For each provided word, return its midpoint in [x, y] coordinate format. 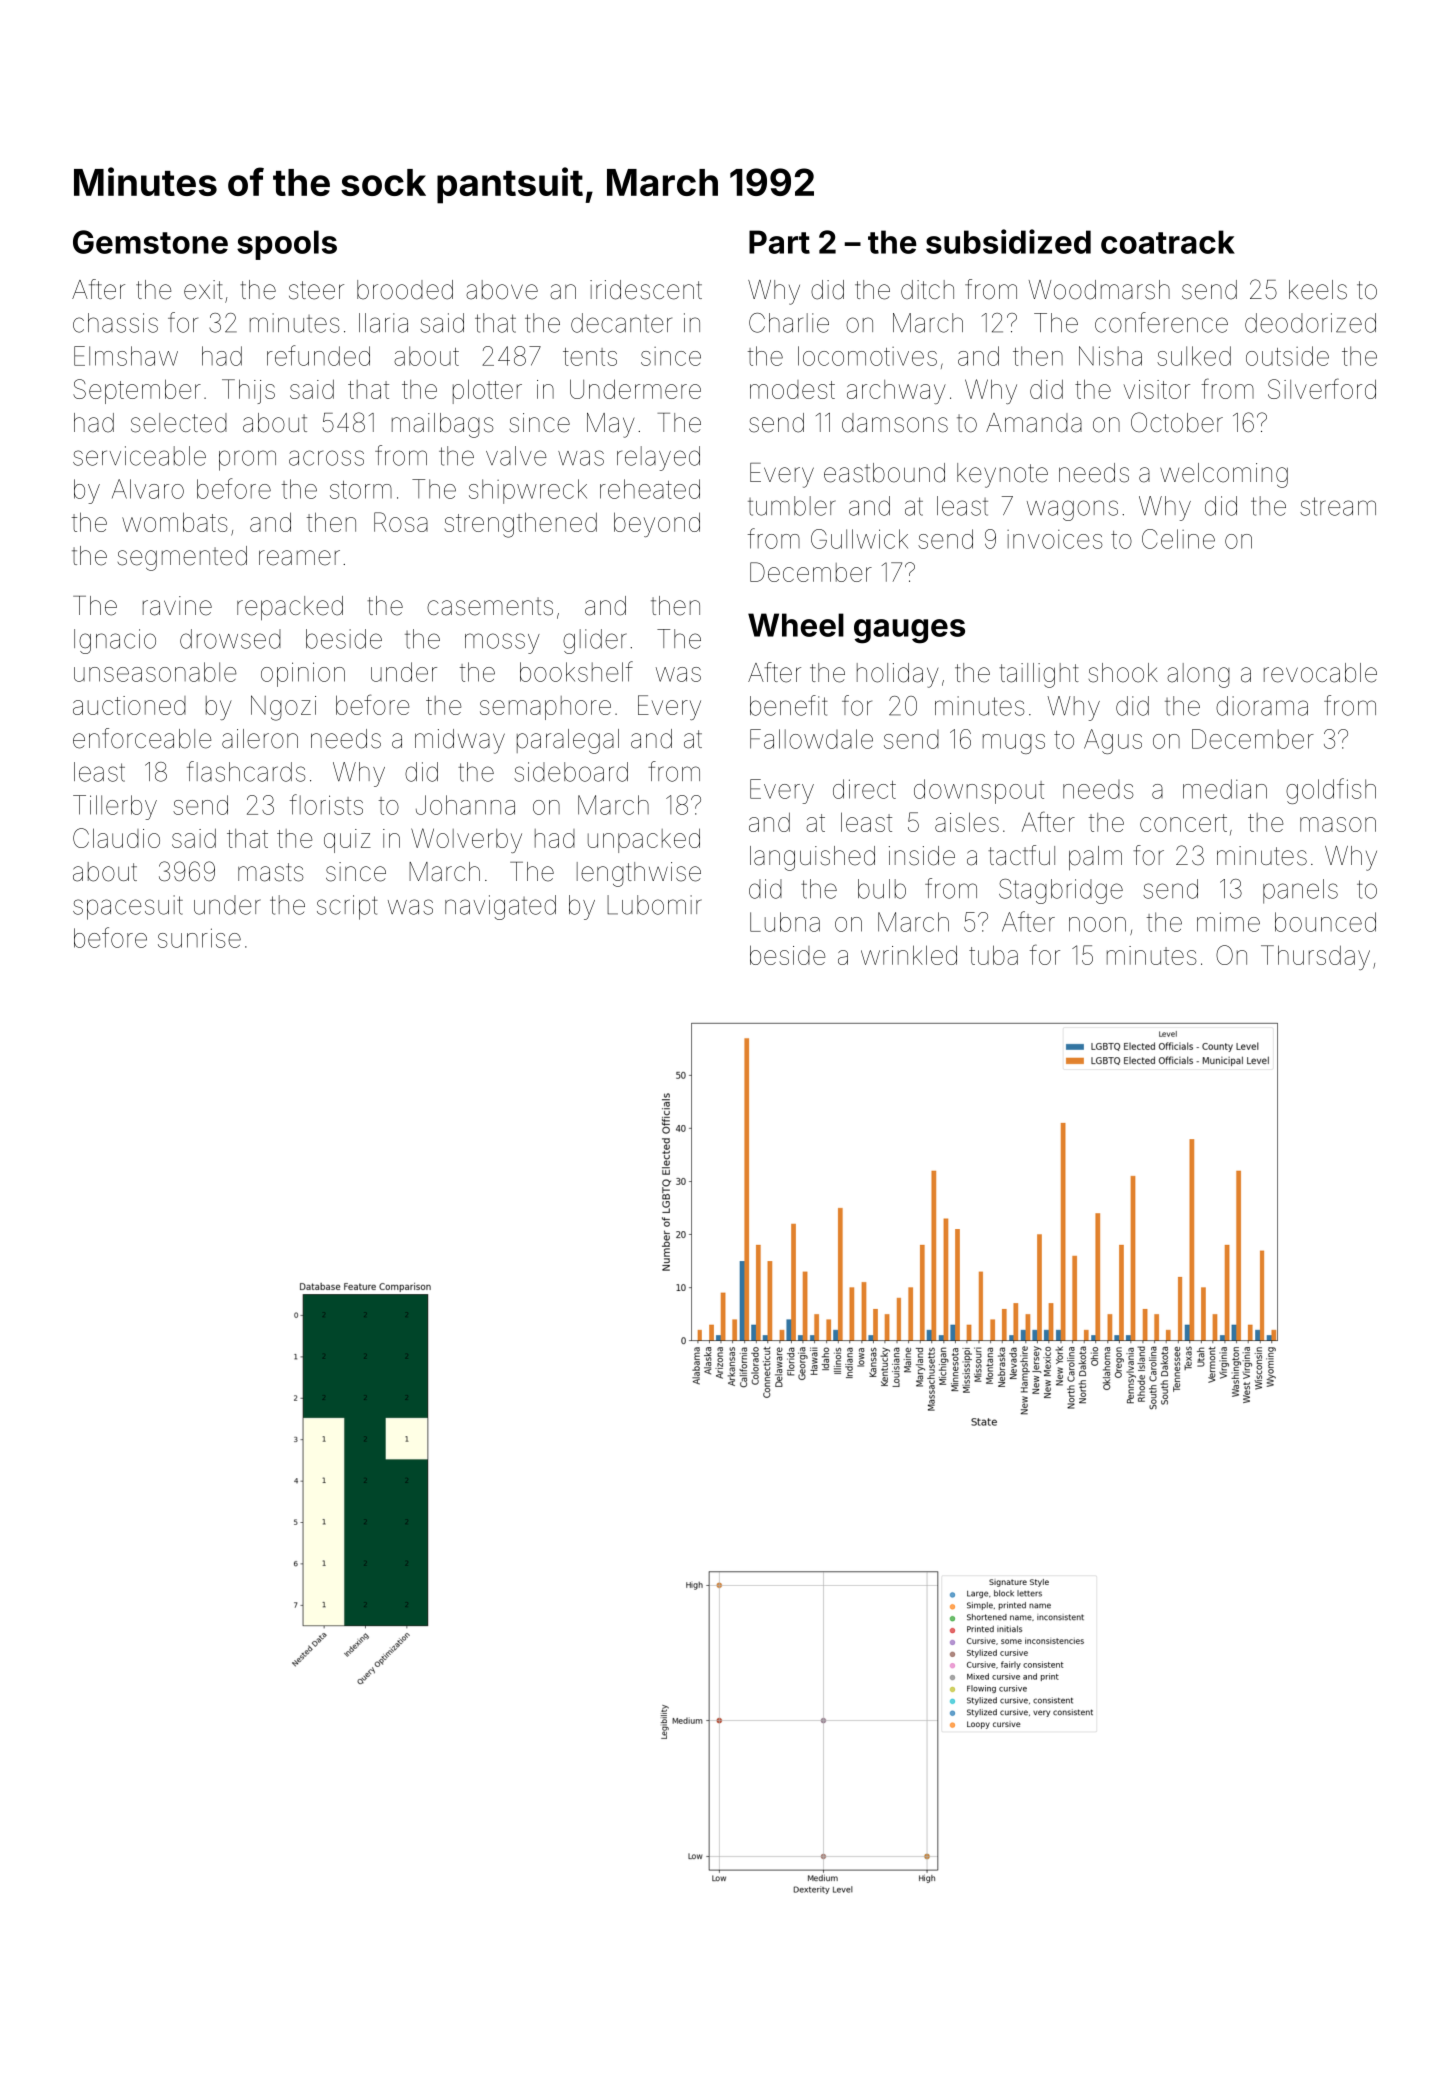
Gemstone [150, 242]
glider [595, 641]
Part [779, 242]
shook [1123, 673]
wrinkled [909, 955]
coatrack [1168, 242]
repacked [290, 608]
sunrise [199, 938]
